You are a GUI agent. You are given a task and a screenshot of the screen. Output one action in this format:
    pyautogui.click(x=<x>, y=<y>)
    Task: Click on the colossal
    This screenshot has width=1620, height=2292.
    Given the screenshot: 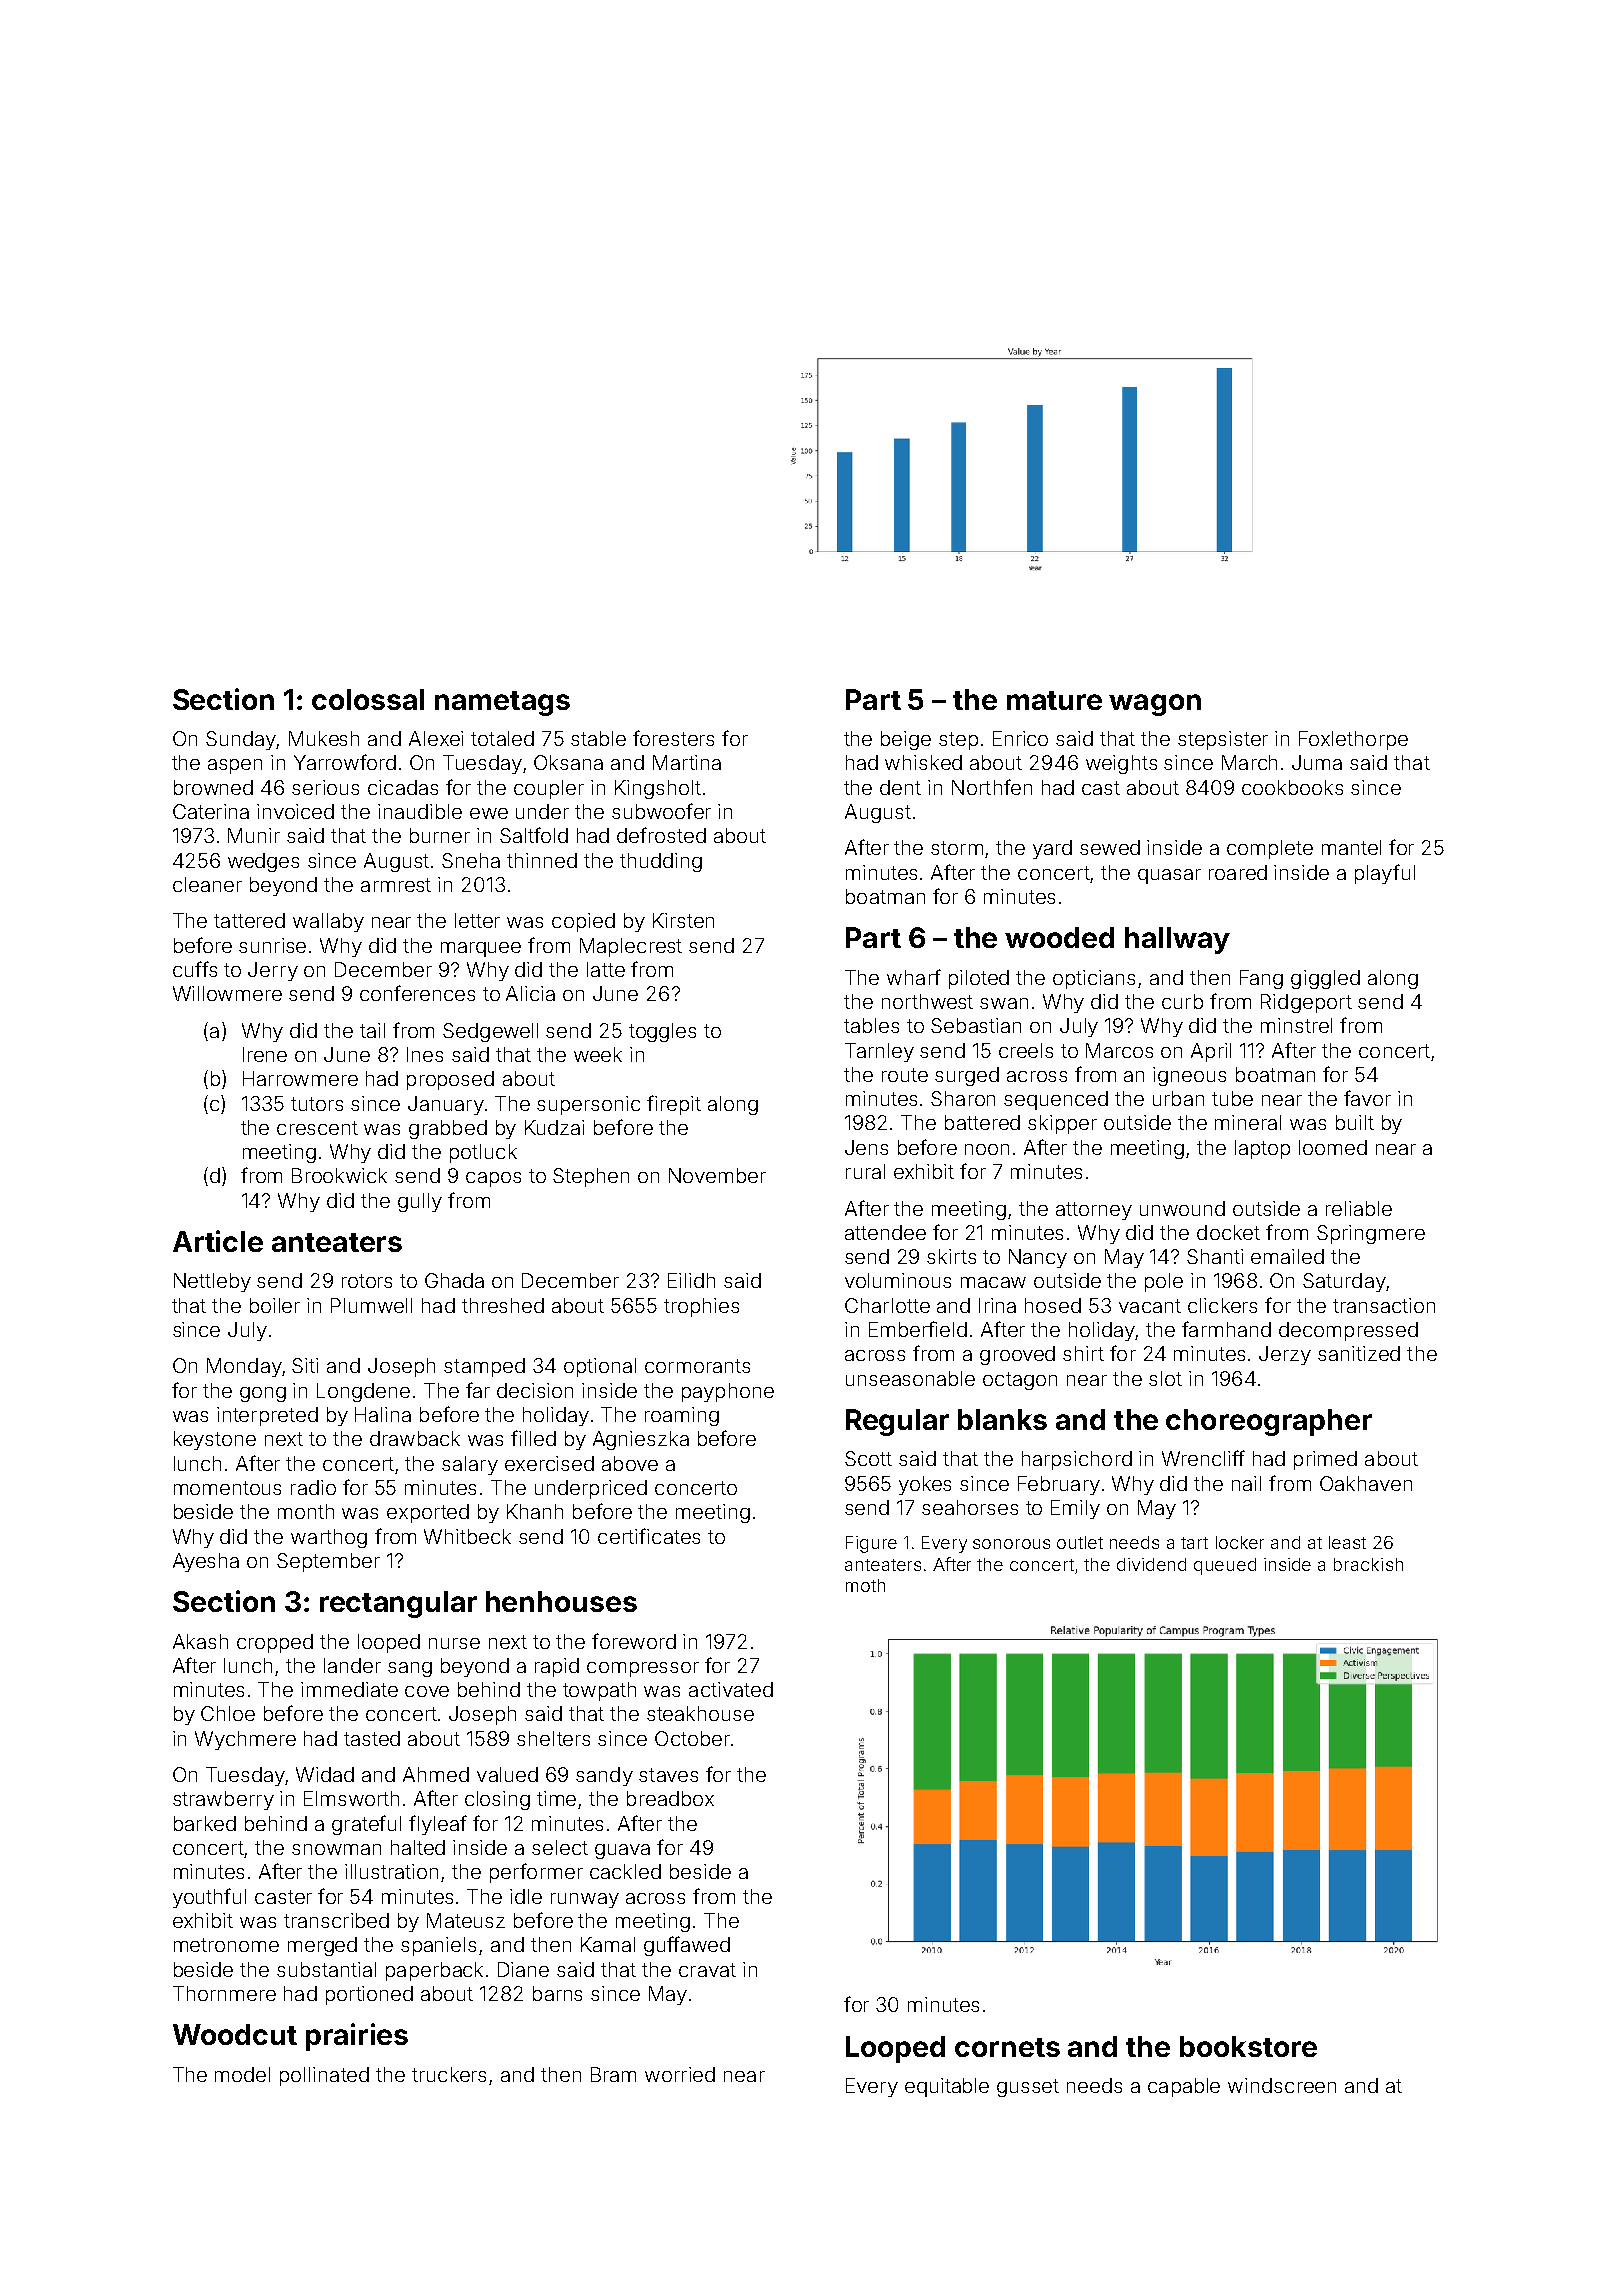 What is the action you would take?
    pyautogui.click(x=368, y=699)
